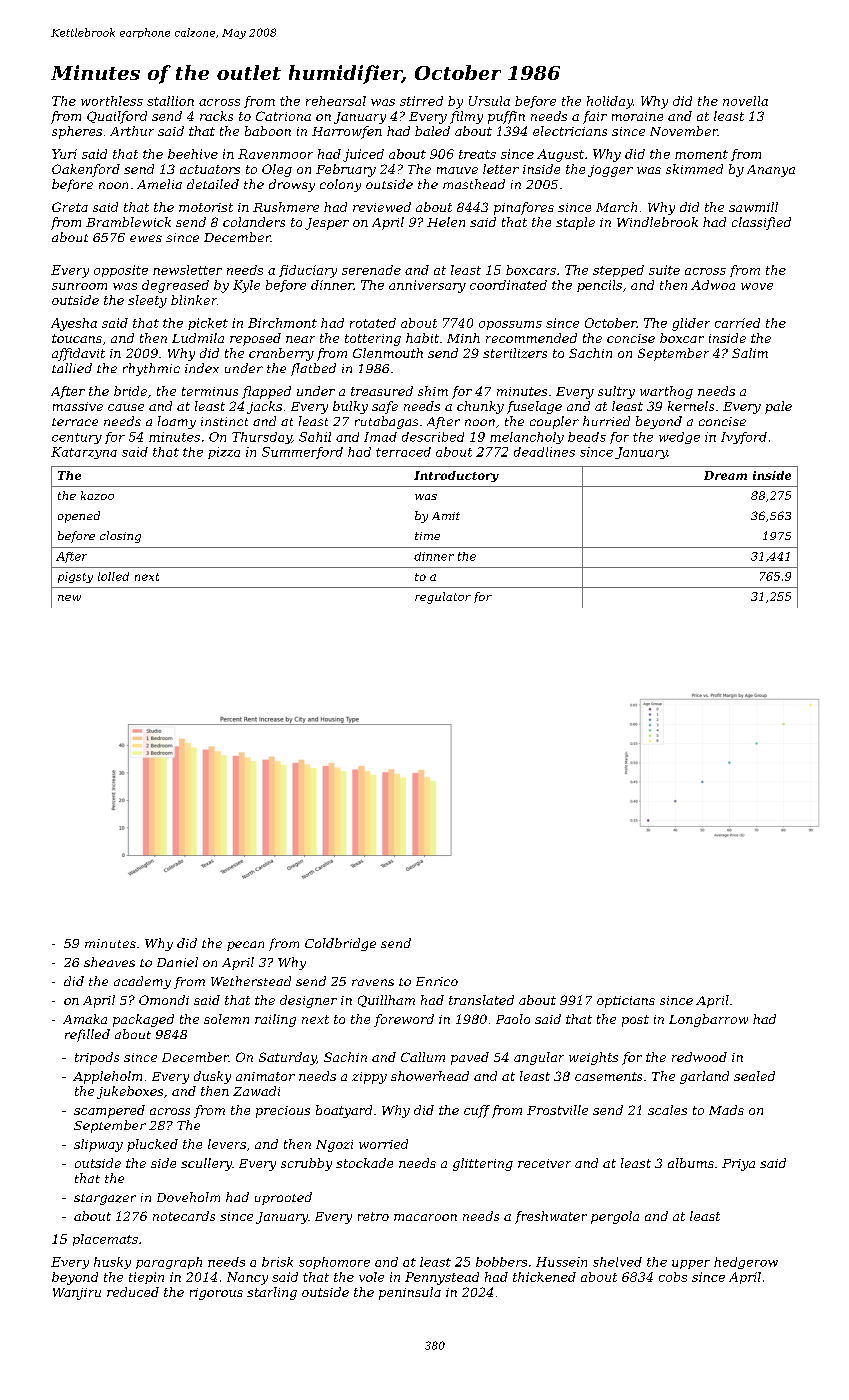  What do you see at coordinates (437, 981) in the page?
I see `Enrico` at bounding box center [437, 981].
